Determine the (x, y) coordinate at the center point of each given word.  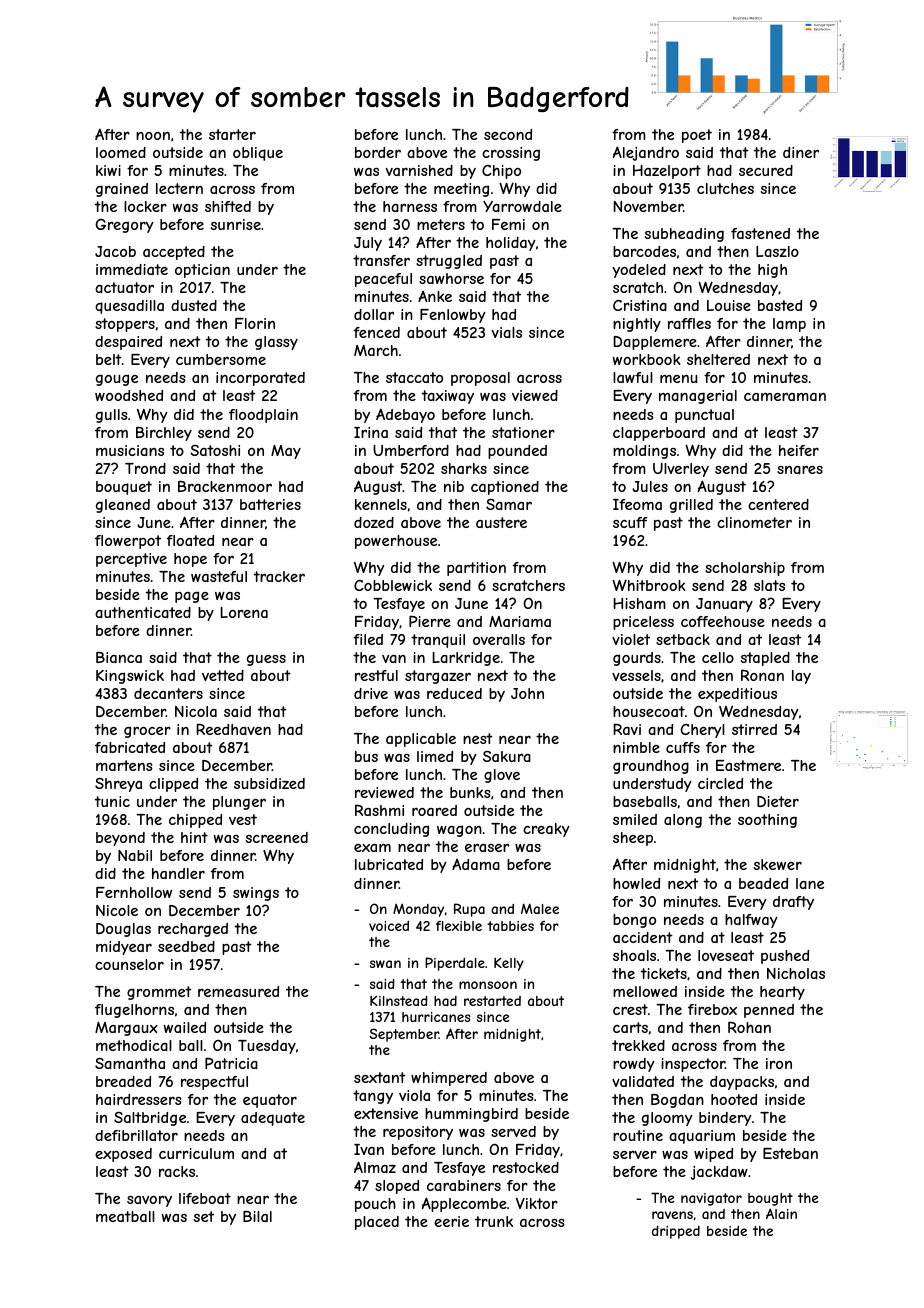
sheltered (718, 359)
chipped (195, 821)
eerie (451, 1221)
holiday (511, 244)
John (527, 693)
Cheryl (702, 731)
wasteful (219, 576)
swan (385, 964)
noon (153, 136)
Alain (781, 1213)
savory (149, 1201)
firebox (712, 1009)
